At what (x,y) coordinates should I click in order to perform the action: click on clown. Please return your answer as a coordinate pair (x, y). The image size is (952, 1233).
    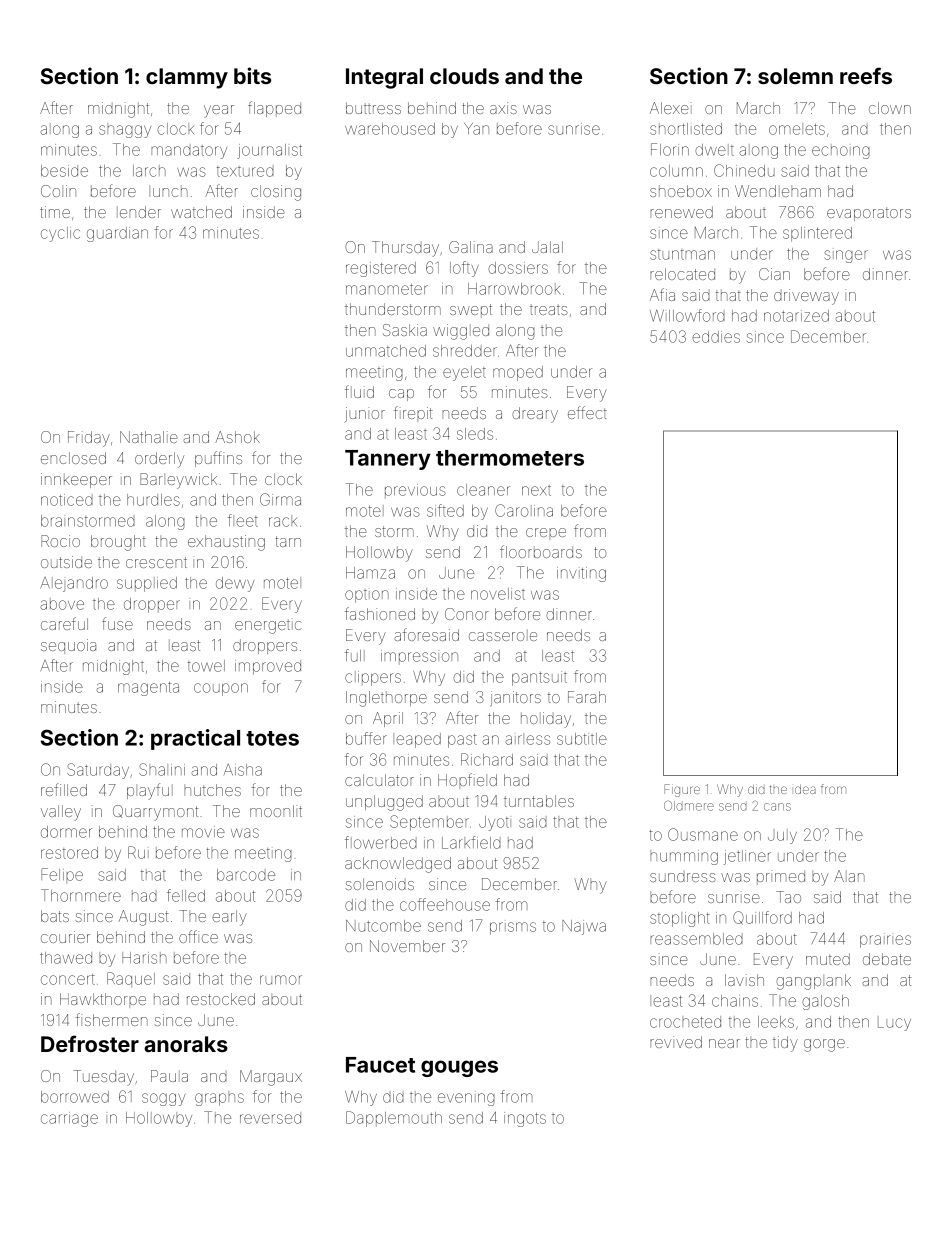
    Looking at the image, I should click on (890, 108).
